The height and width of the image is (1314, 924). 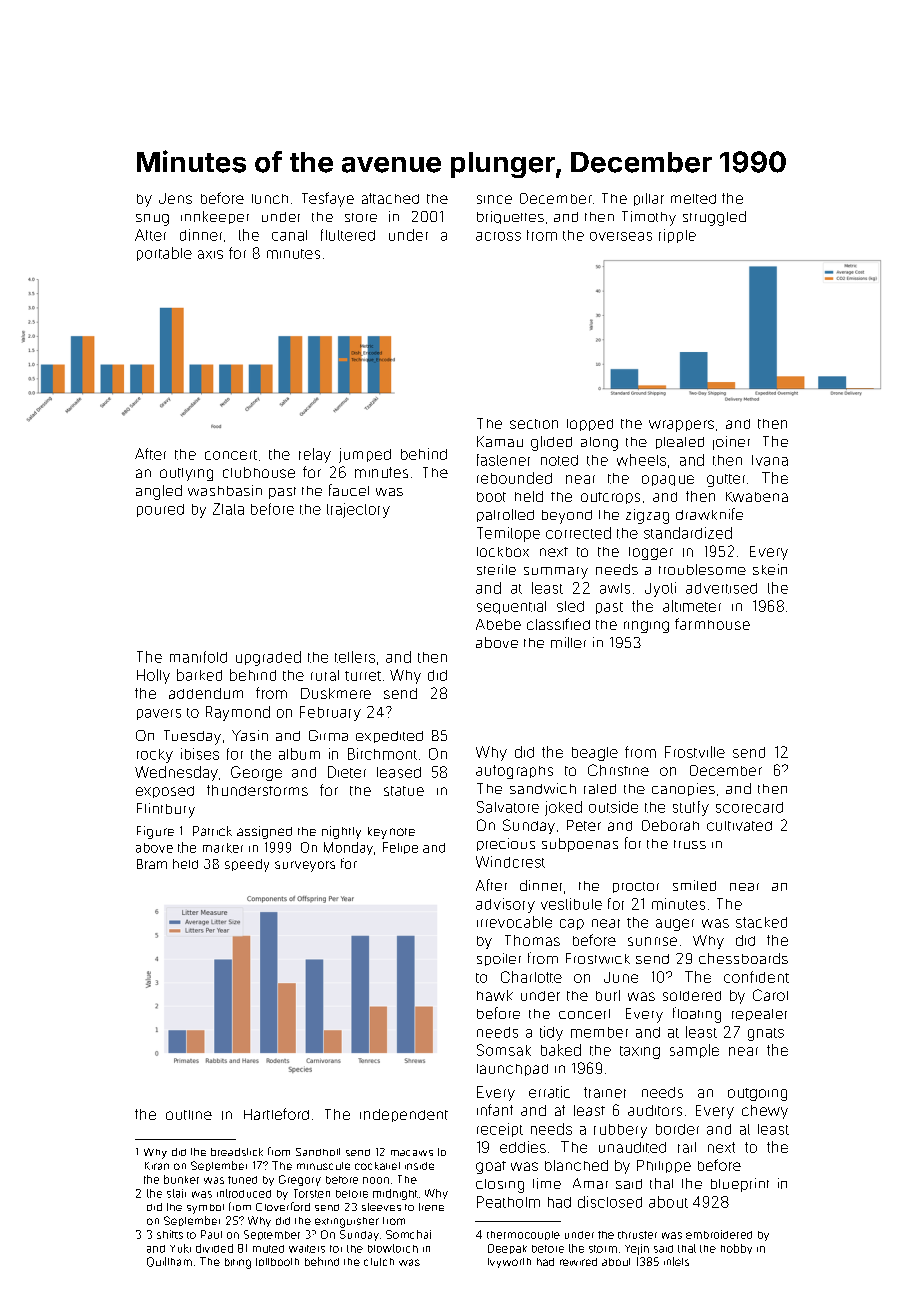 What do you see at coordinates (514, 478) in the image?
I see `rebounded` at bounding box center [514, 478].
